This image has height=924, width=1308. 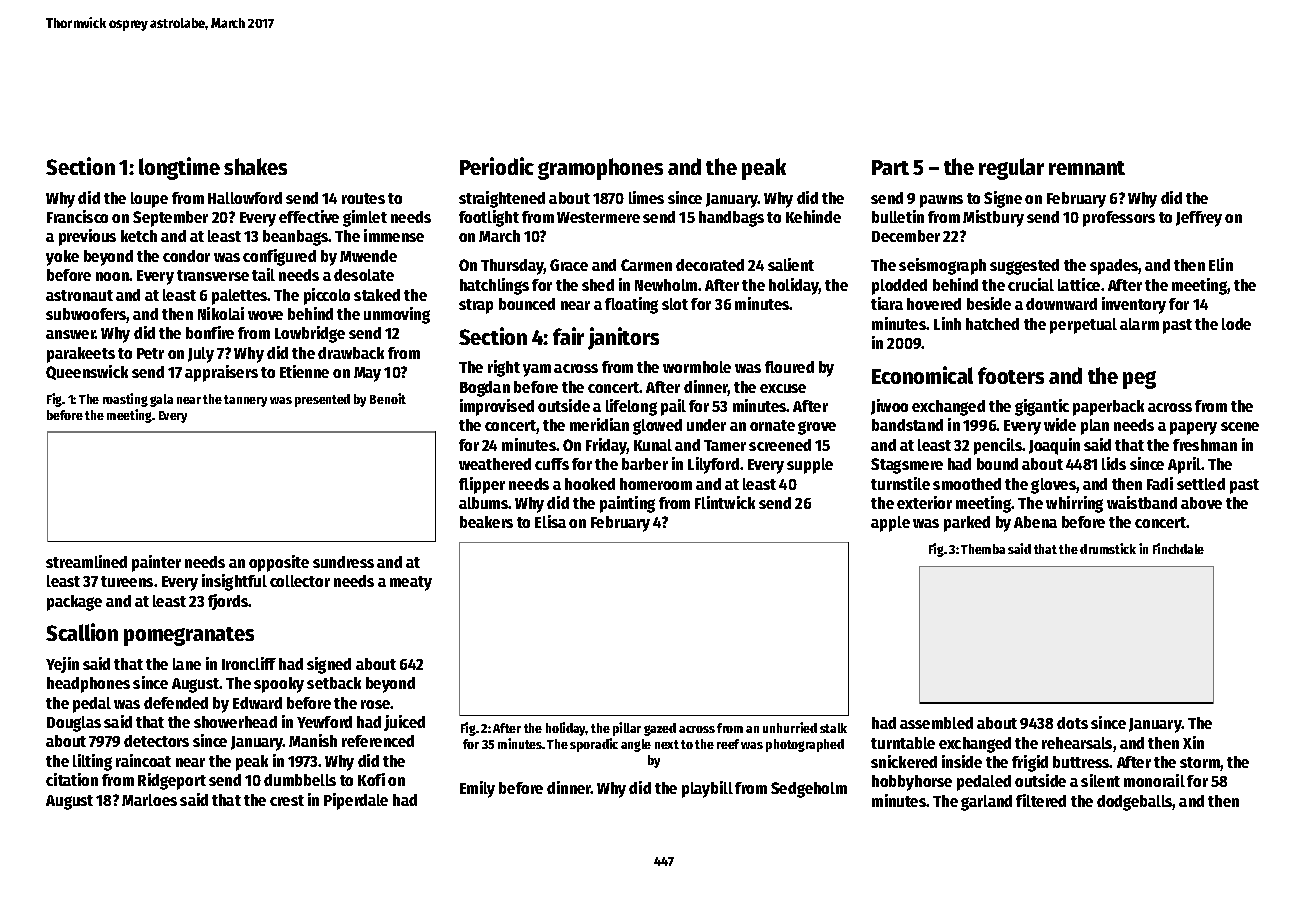 What do you see at coordinates (497, 166) in the image?
I see `Periodic` at bounding box center [497, 166].
